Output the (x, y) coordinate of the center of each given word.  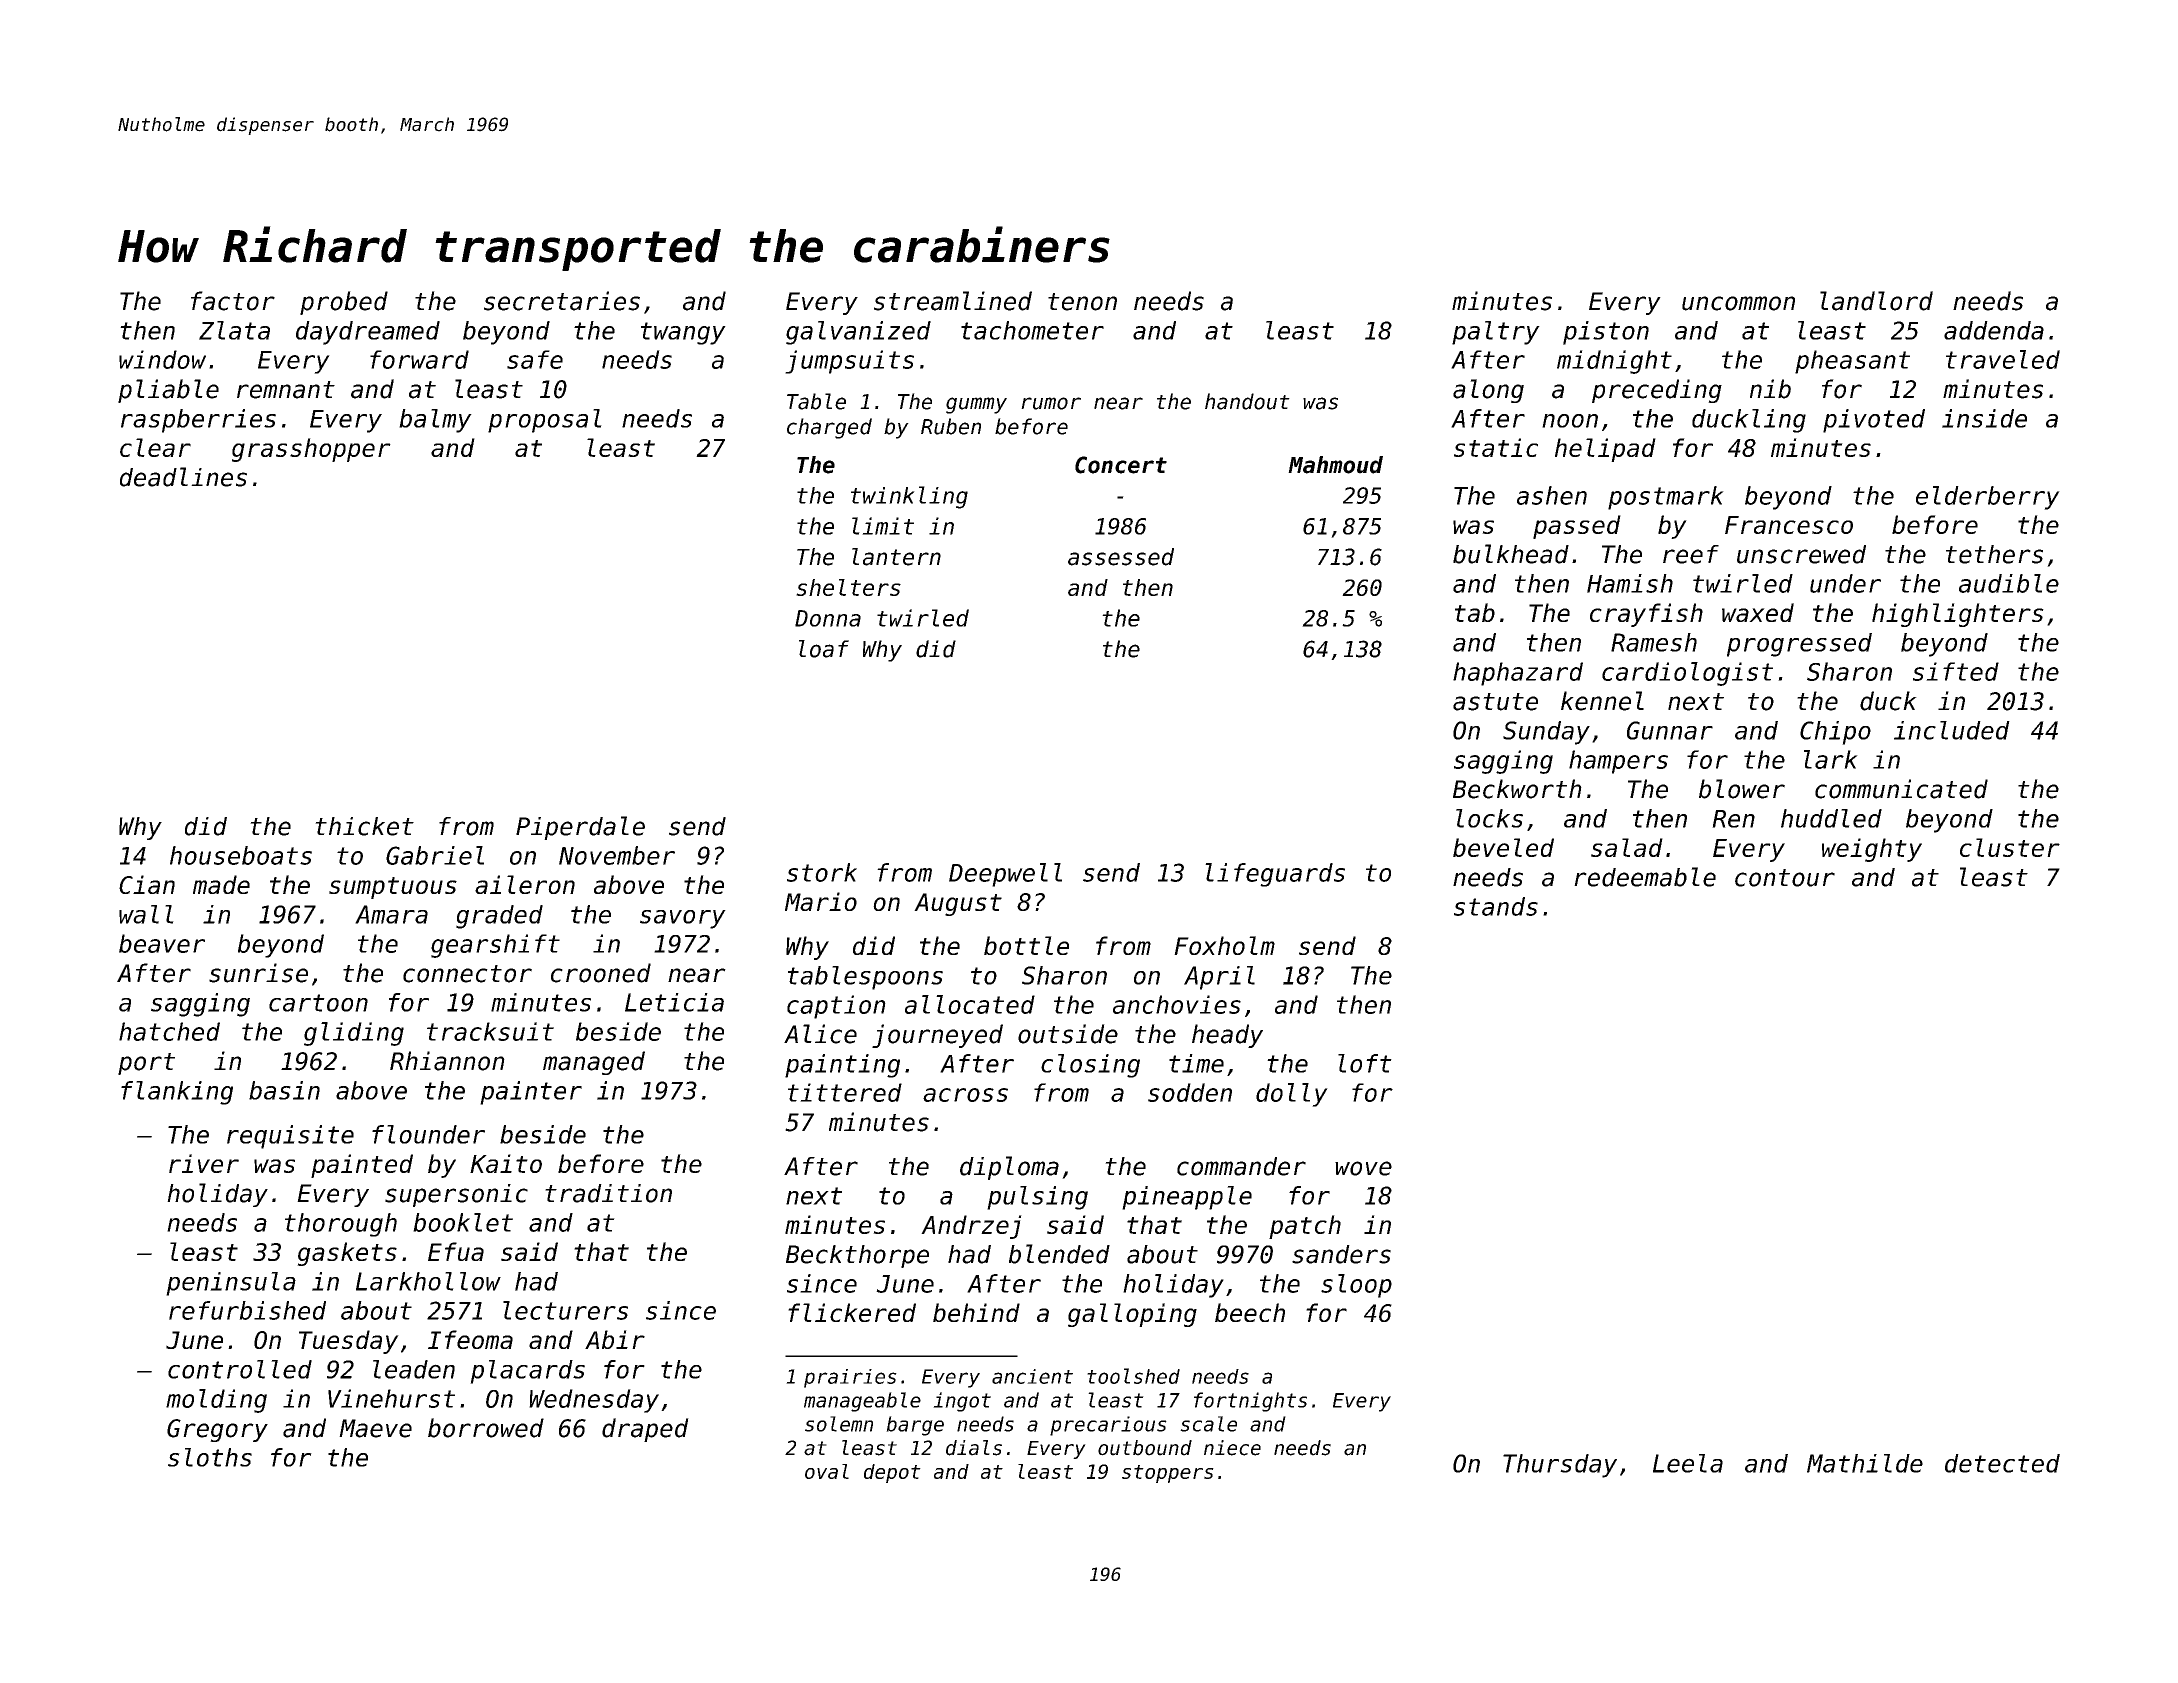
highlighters (1958, 615)
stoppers (1168, 1474)
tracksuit (490, 1031)
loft (1365, 1063)
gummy (976, 405)
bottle (1026, 945)
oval (827, 1471)
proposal (545, 421)
